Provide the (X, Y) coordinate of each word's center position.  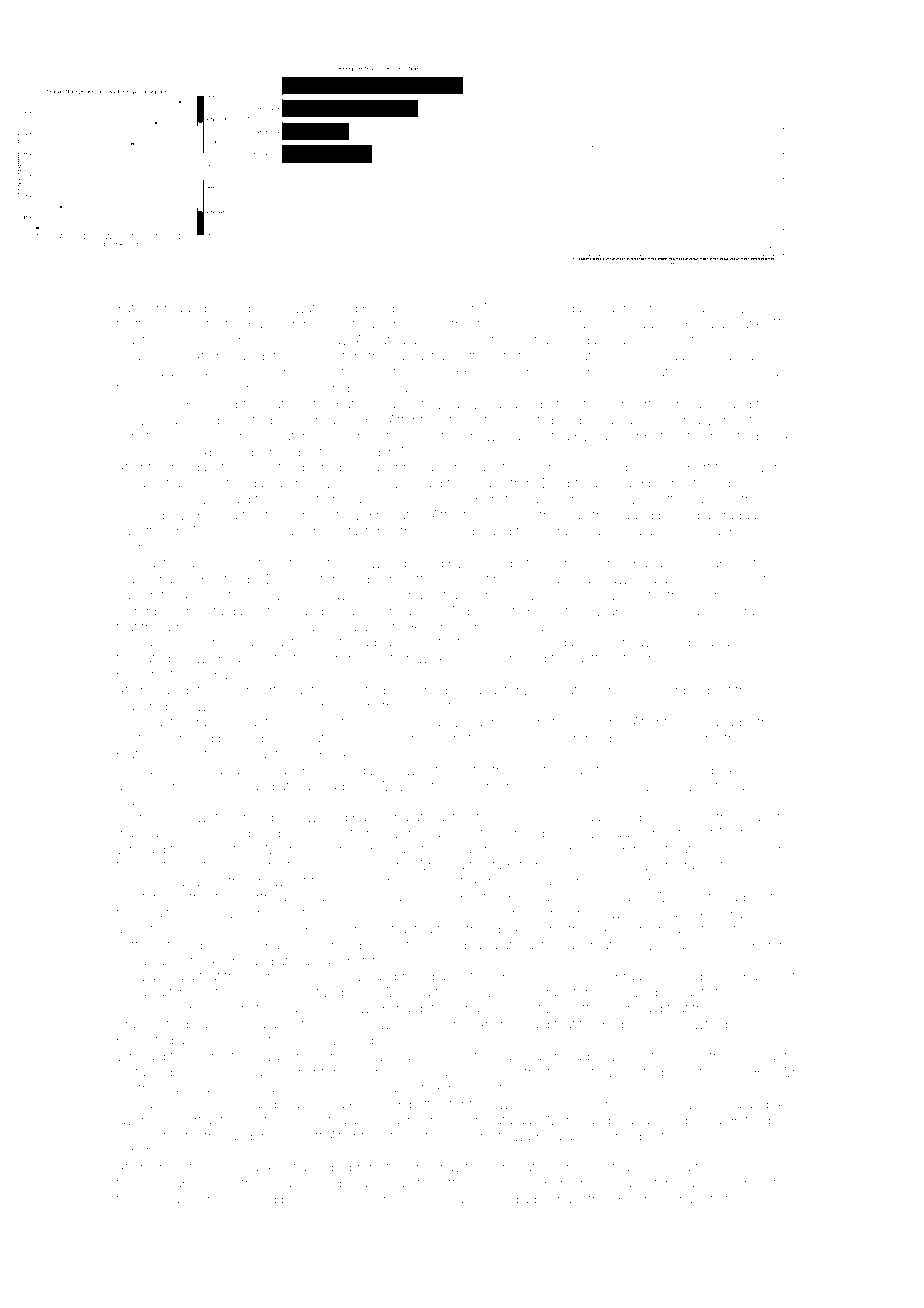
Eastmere (599, 324)
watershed (326, 308)
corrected (254, 706)
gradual (737, 516)
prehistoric (380, 1168)
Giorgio (721, 357)
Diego (318, 1200)
